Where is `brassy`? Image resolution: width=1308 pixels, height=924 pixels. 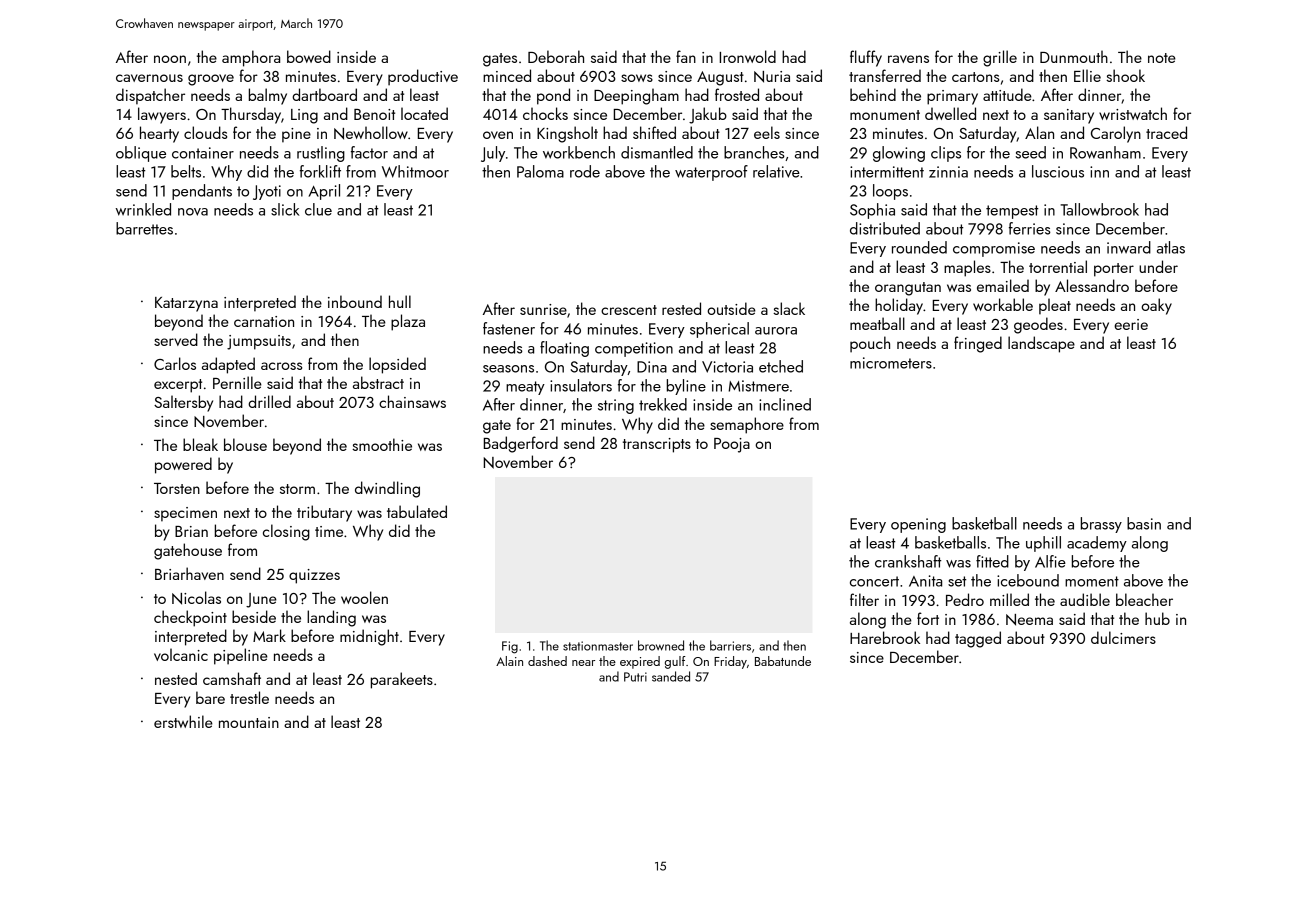
brassy is located at coordinates (1101, 525).
